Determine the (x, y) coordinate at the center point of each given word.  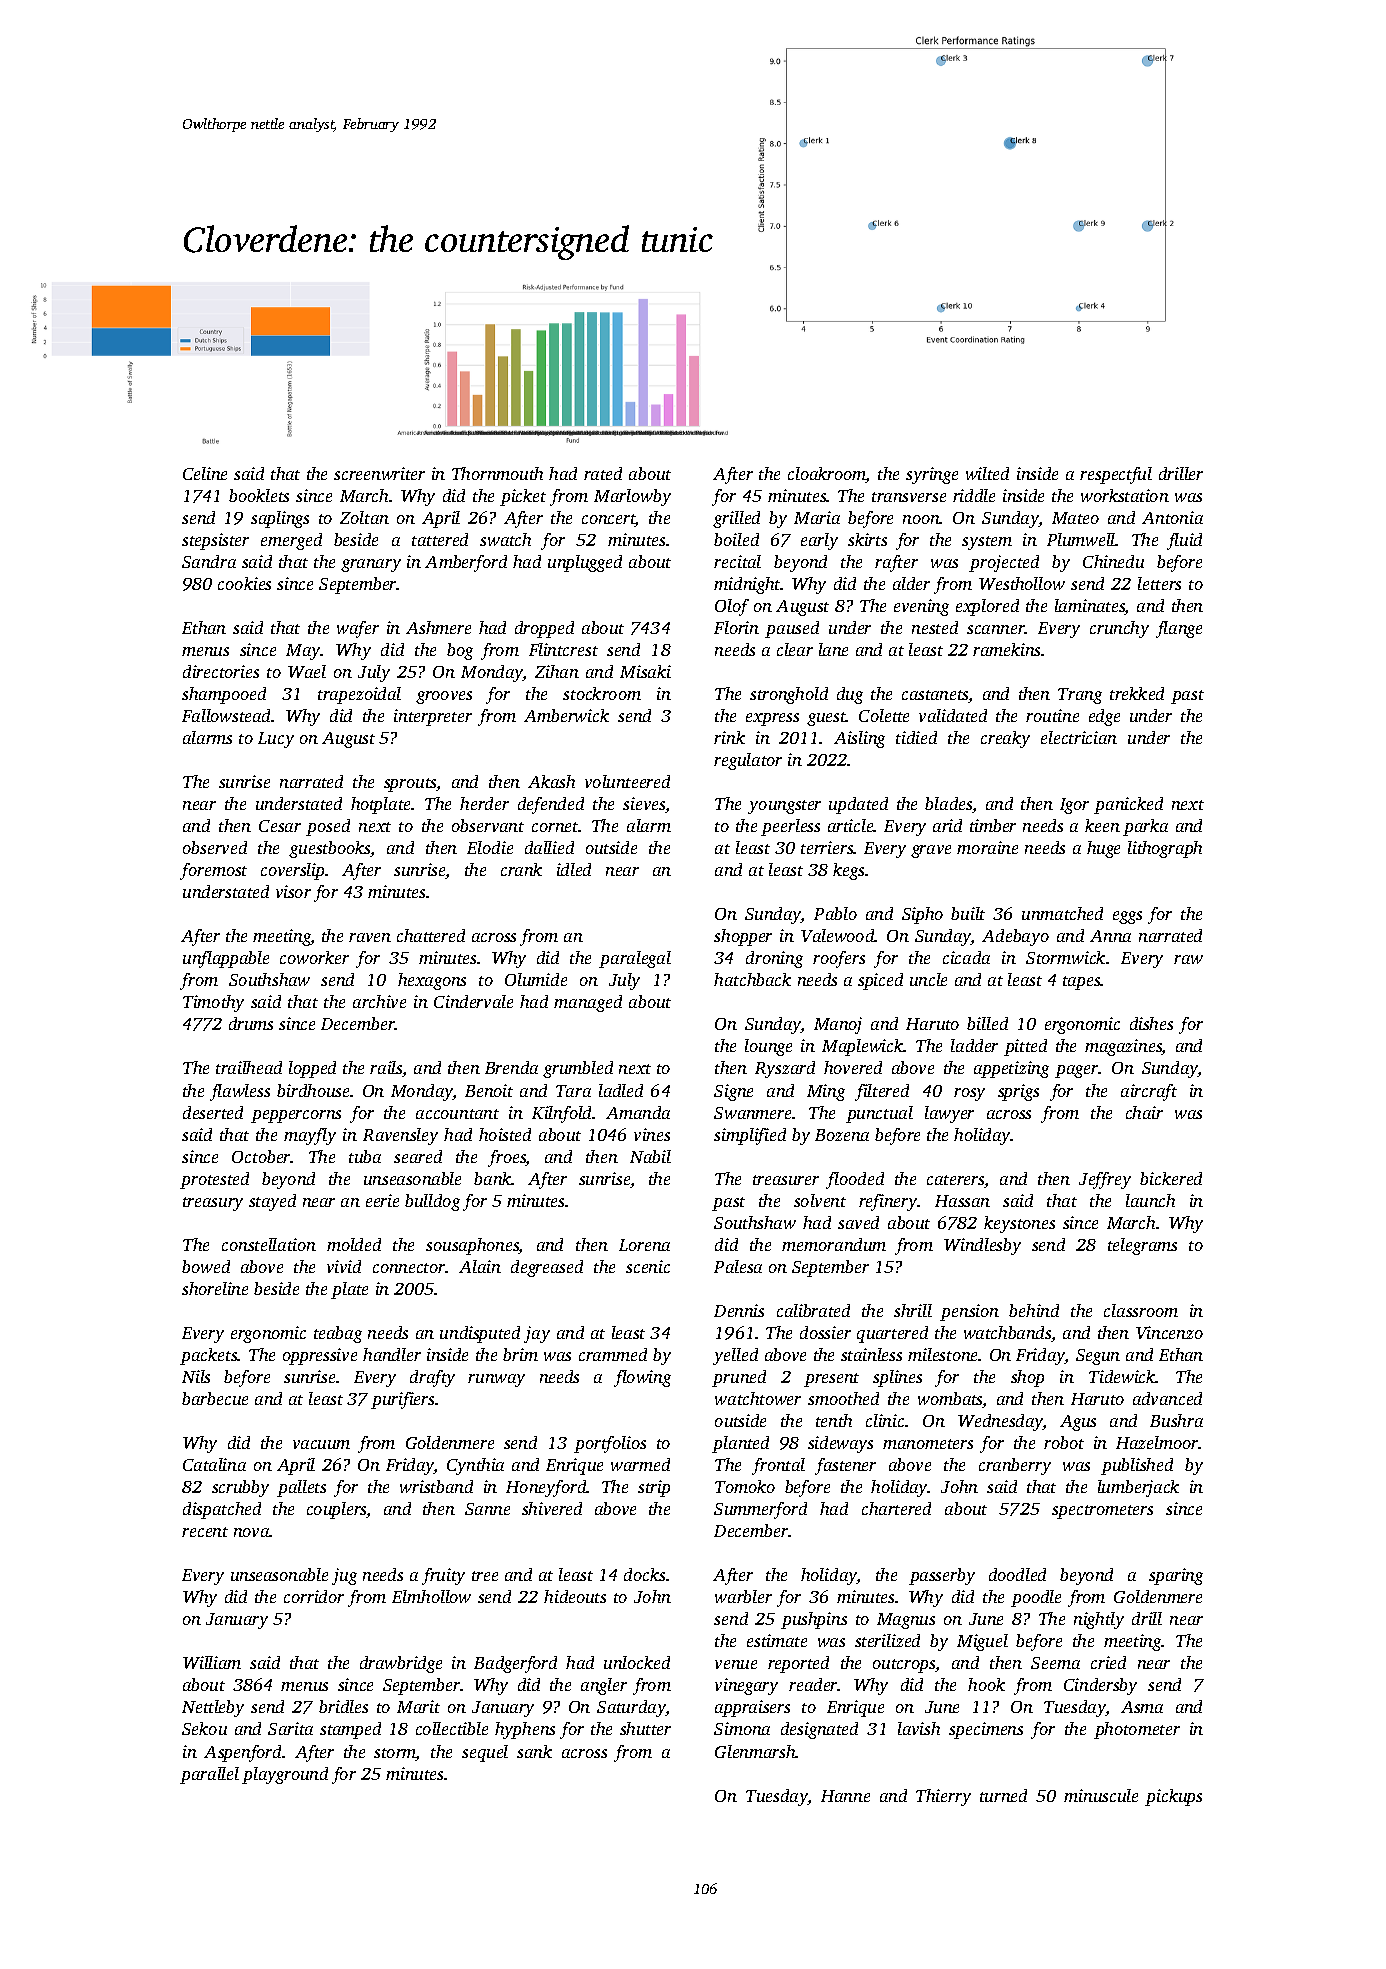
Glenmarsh (755, 1751)
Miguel (982, 1642)
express (772, 719)
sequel (485, 1753)
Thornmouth (497, 473)
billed (987, 1023)
